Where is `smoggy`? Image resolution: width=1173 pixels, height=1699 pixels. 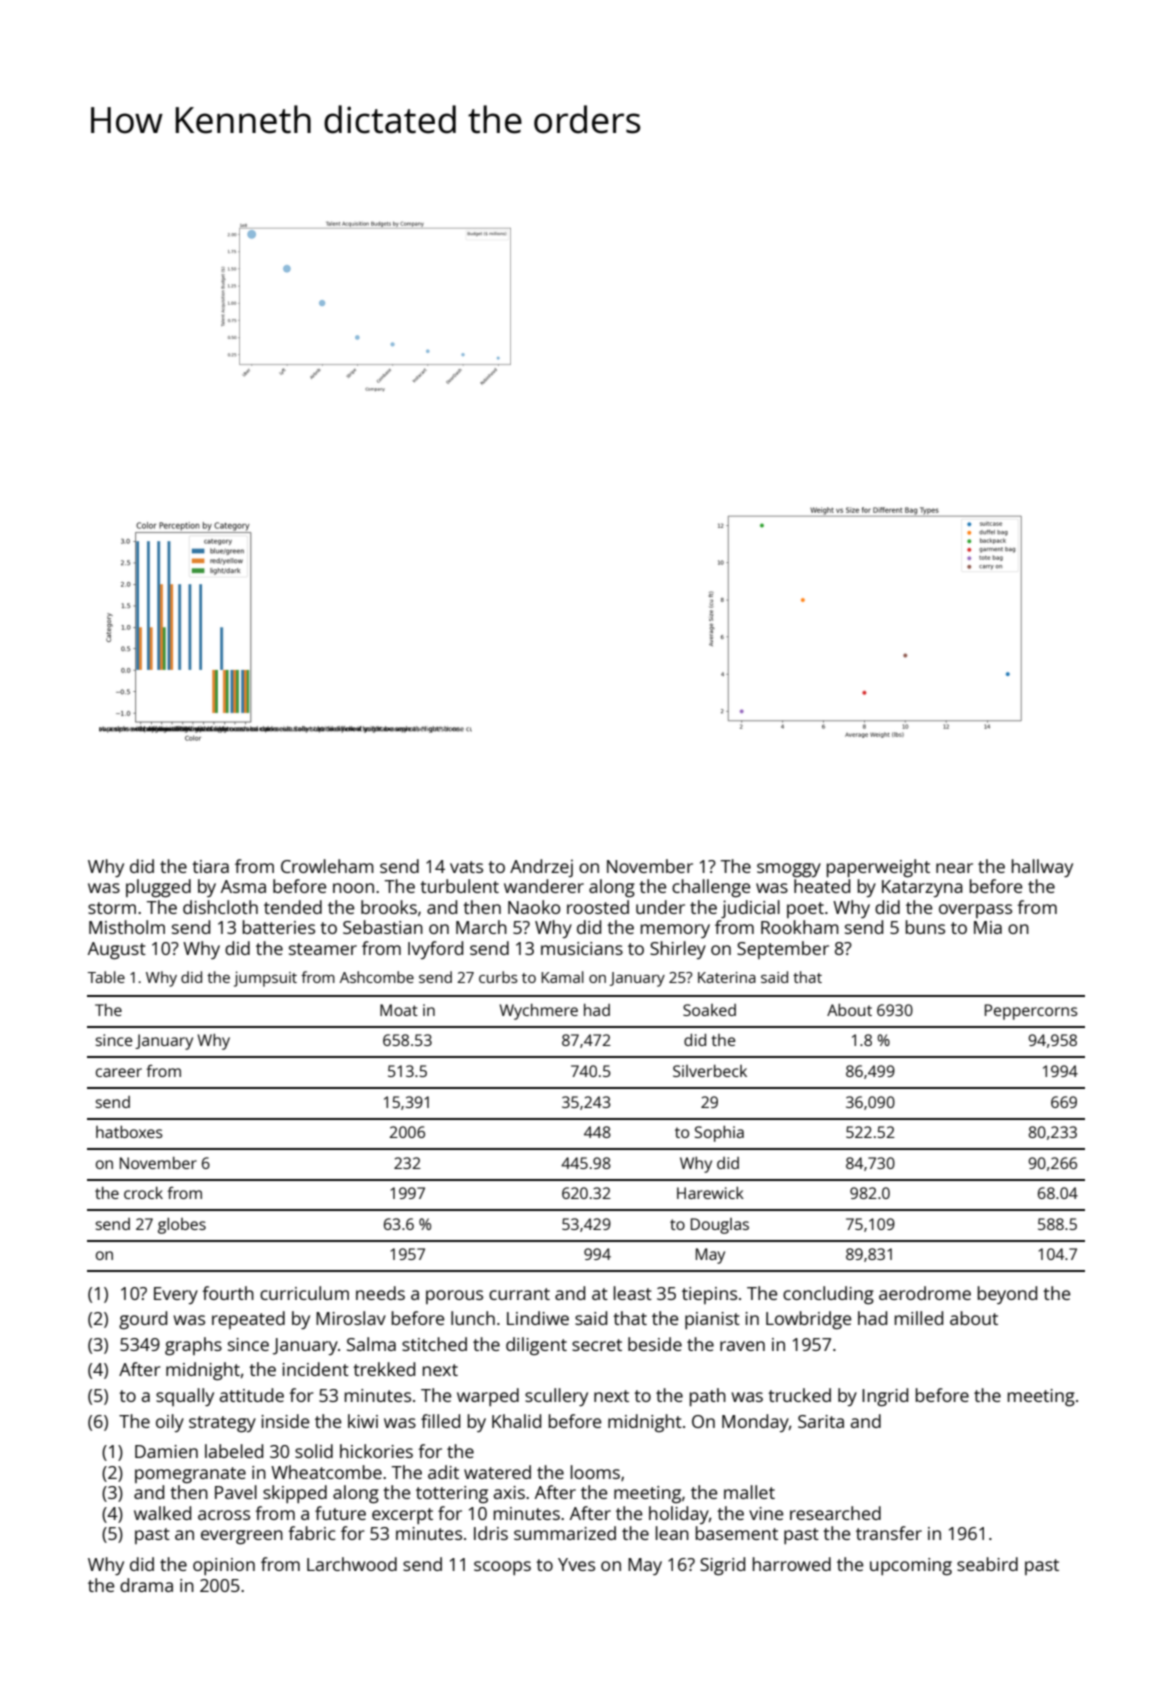 smoggy is located at coordinates (789, 870).
